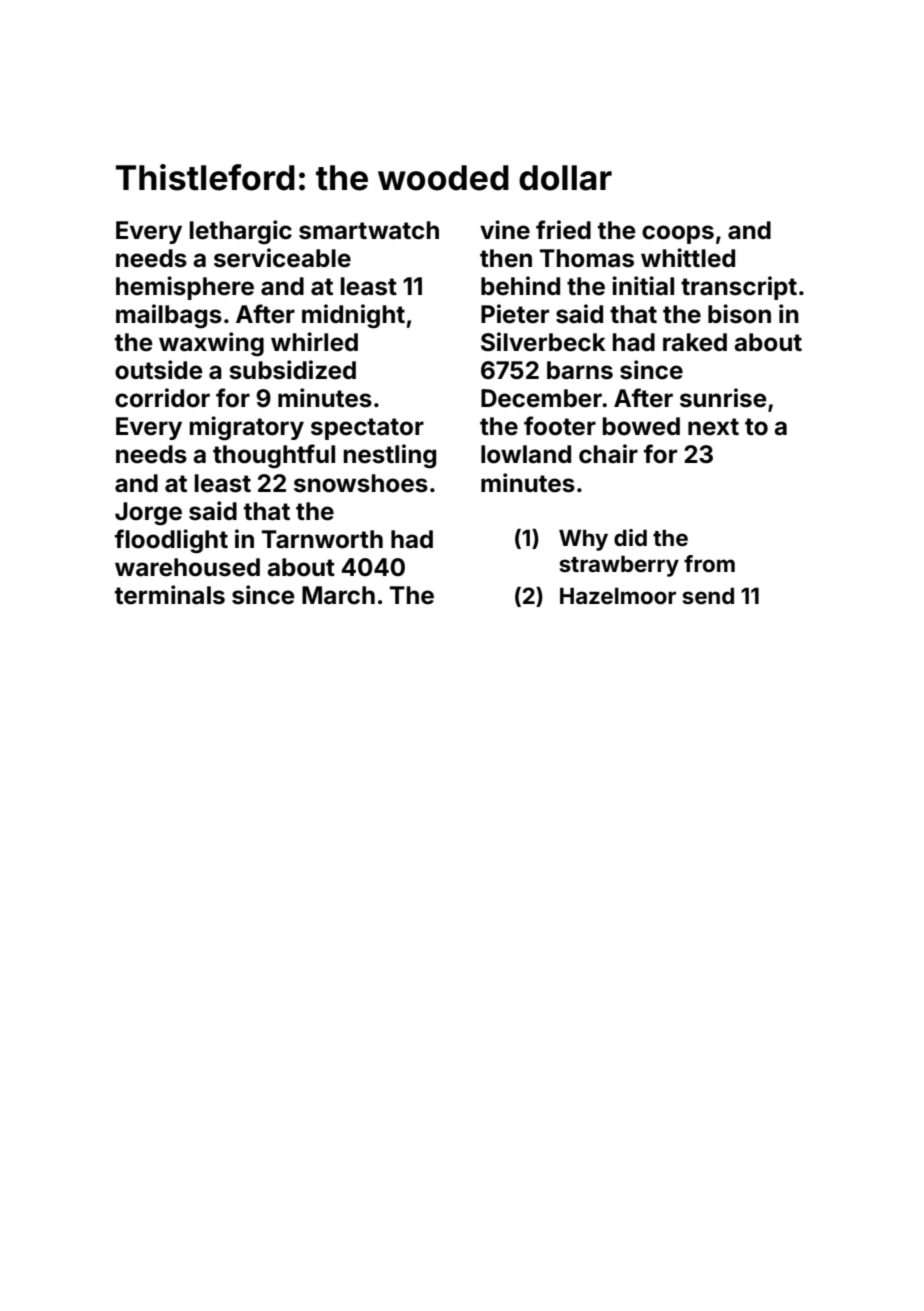 The image size is (924, 1311). Describe the element at coordinates (282, 258) in the page. I see `serviceable` at that location.
